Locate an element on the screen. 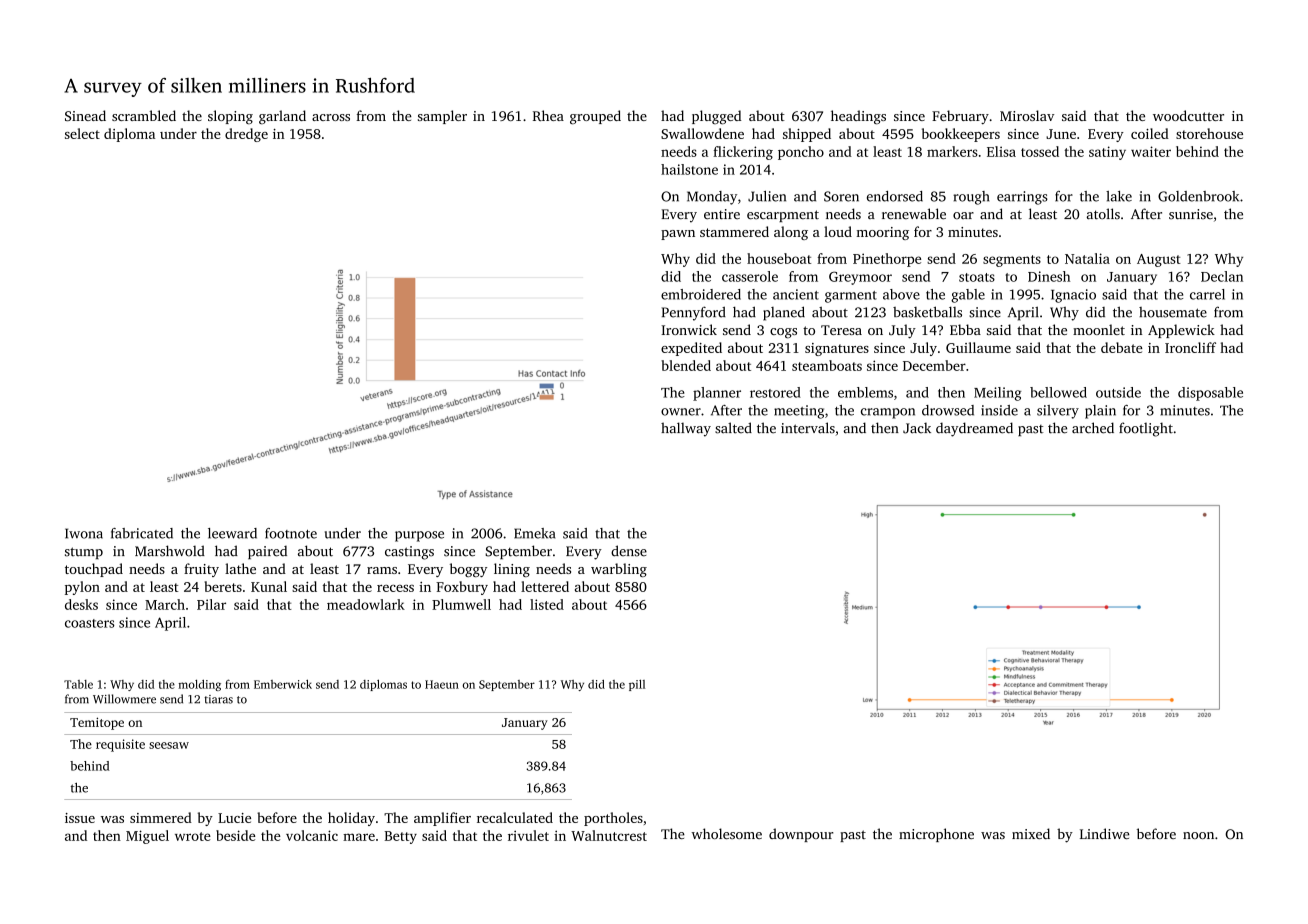  daydreamed is located at coordinates (974, 429).
